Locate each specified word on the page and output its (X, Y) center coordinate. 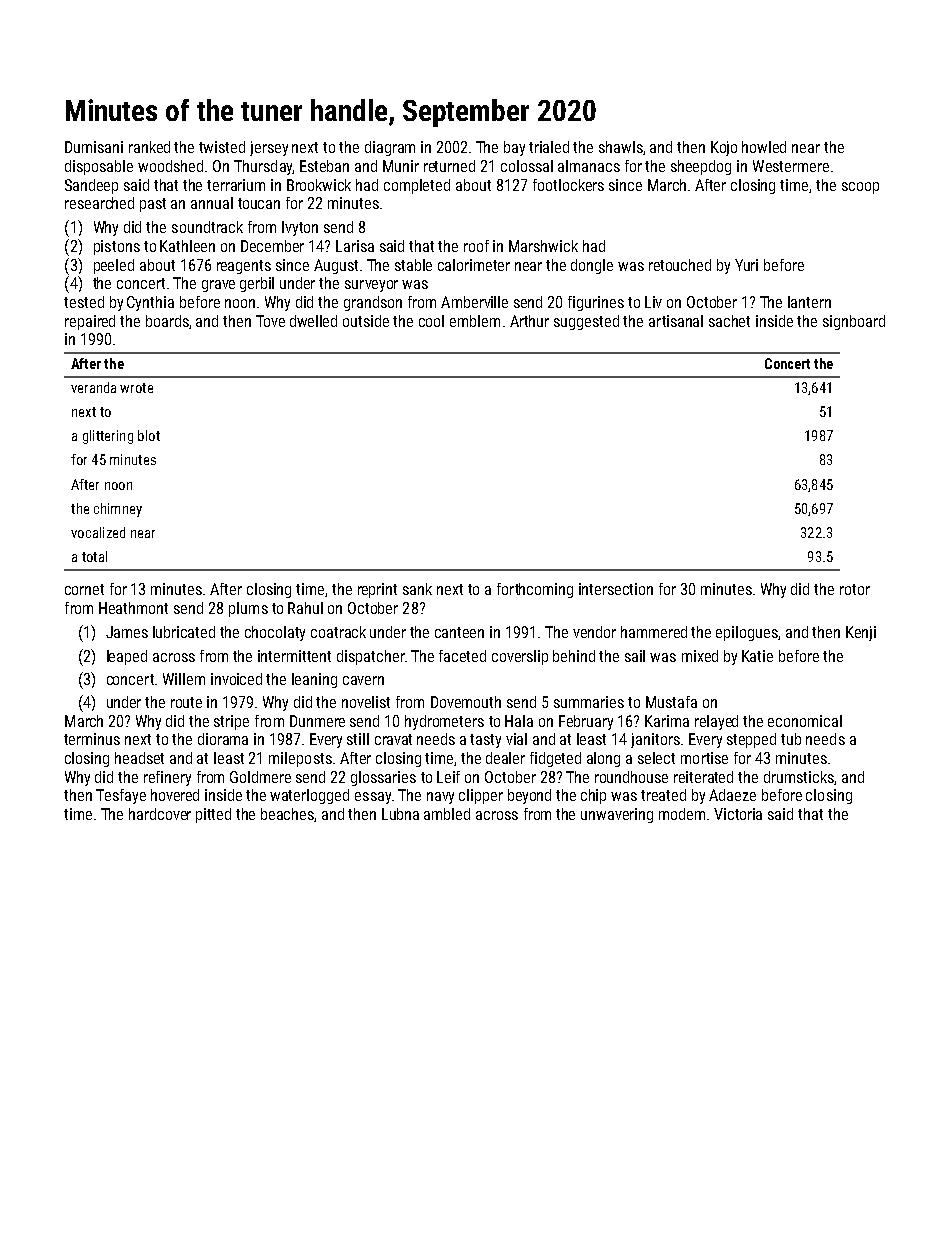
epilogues (747, 633)
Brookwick (319, 185)
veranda (93, 387)
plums (248, 609)
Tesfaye (121, 796)
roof (476, 246)
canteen (459, 632)
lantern (809, 302)
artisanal (676, 321)
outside (366, 321)
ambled (447, 814)
